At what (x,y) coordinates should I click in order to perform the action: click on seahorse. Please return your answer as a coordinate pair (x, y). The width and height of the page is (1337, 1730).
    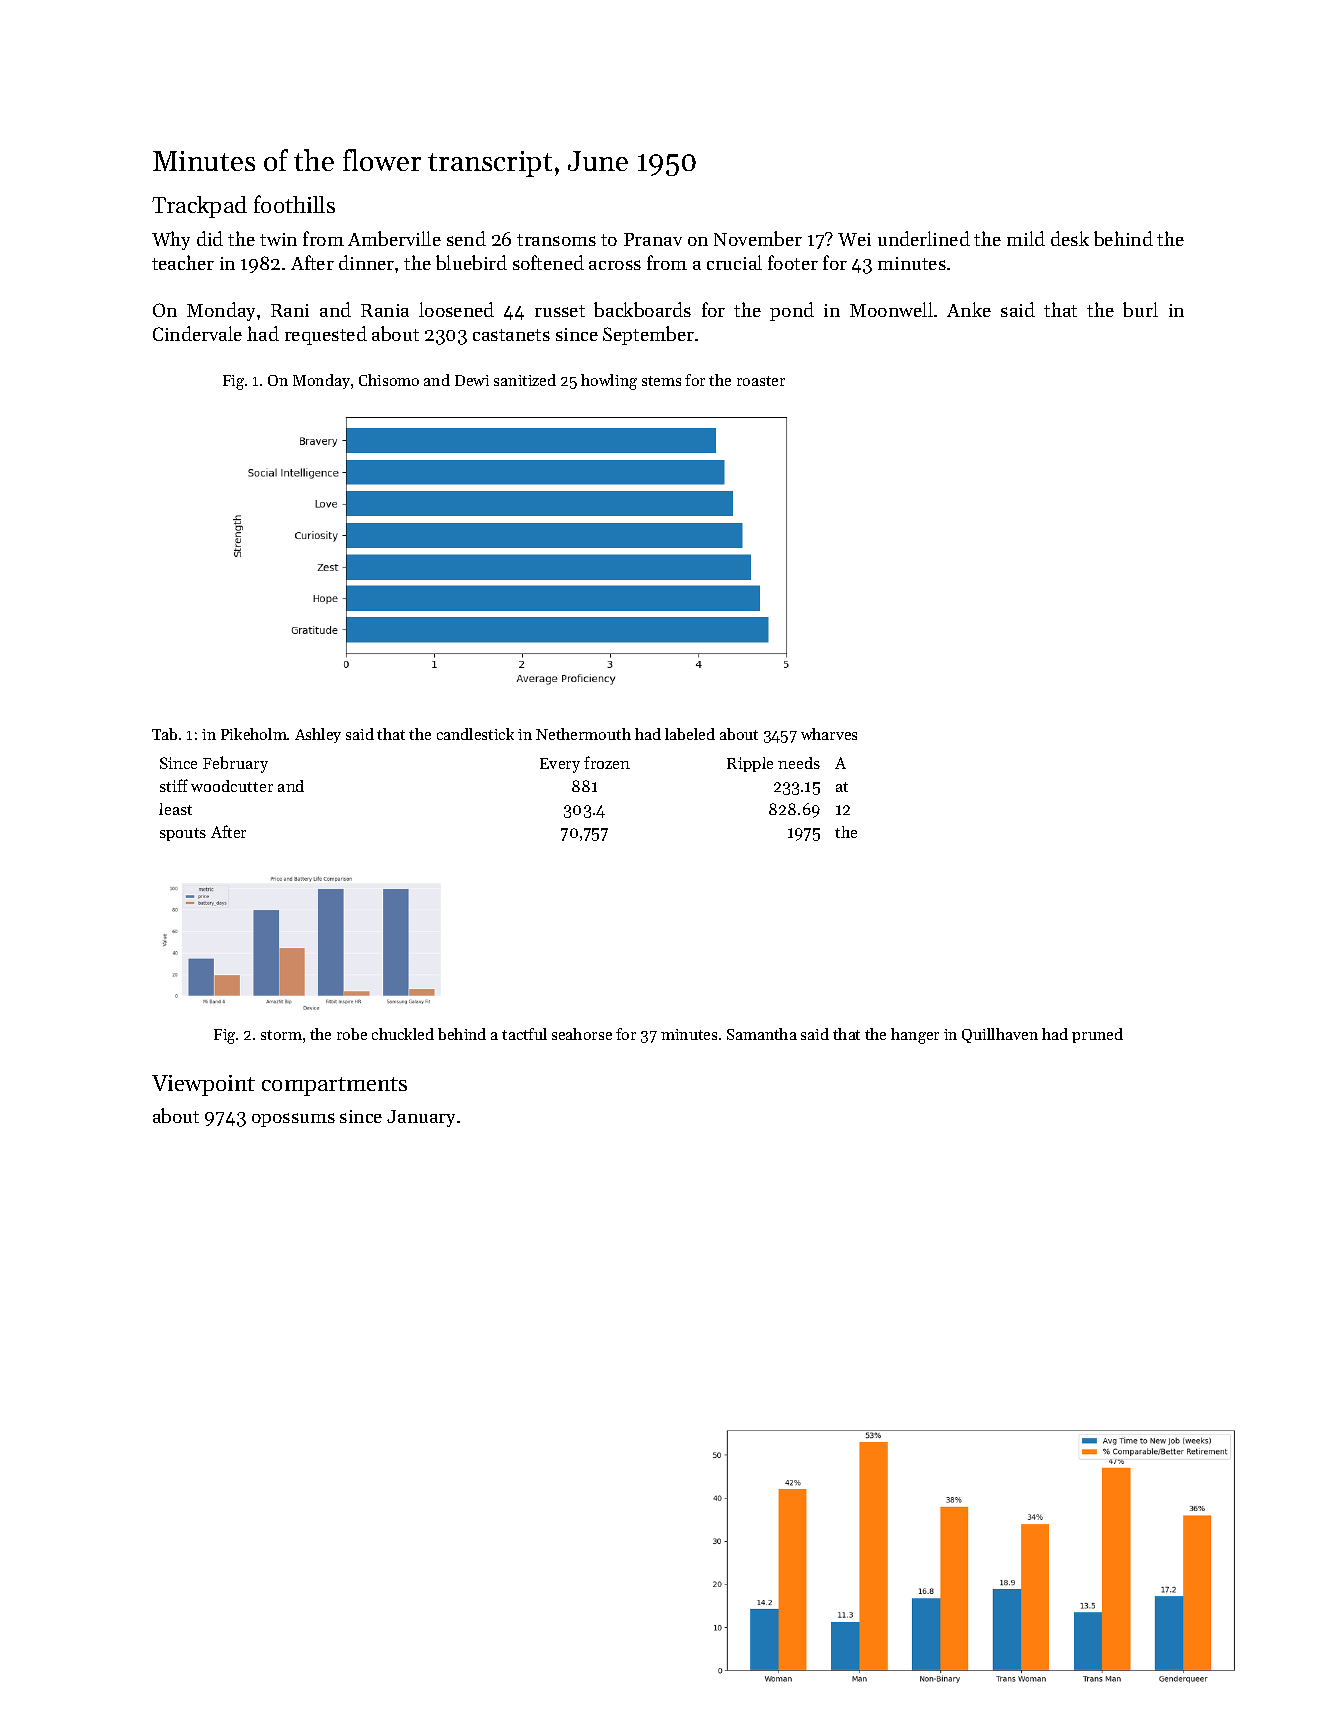
    Looking at the image, I should click on (582, 1034).
